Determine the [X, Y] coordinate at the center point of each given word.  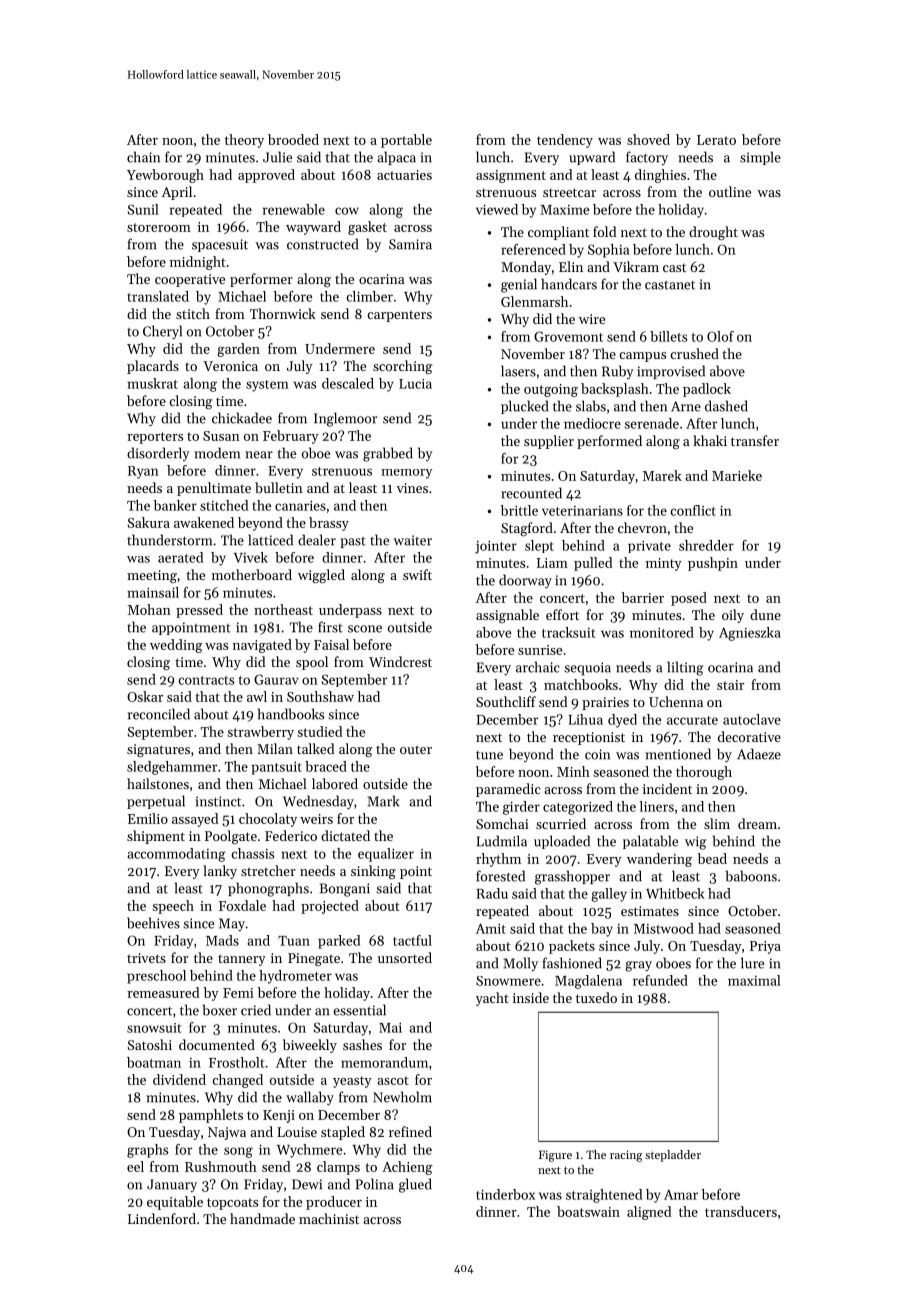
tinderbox [505, 1194]
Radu [492, 893]
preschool [156, 977]
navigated [262, 646]
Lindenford [162, 1218]
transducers [741, 1211]
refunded [660, 980]
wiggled [321, 576]
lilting [685, 668]
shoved [648, 139]
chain [143, 157]
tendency [565, 141]
